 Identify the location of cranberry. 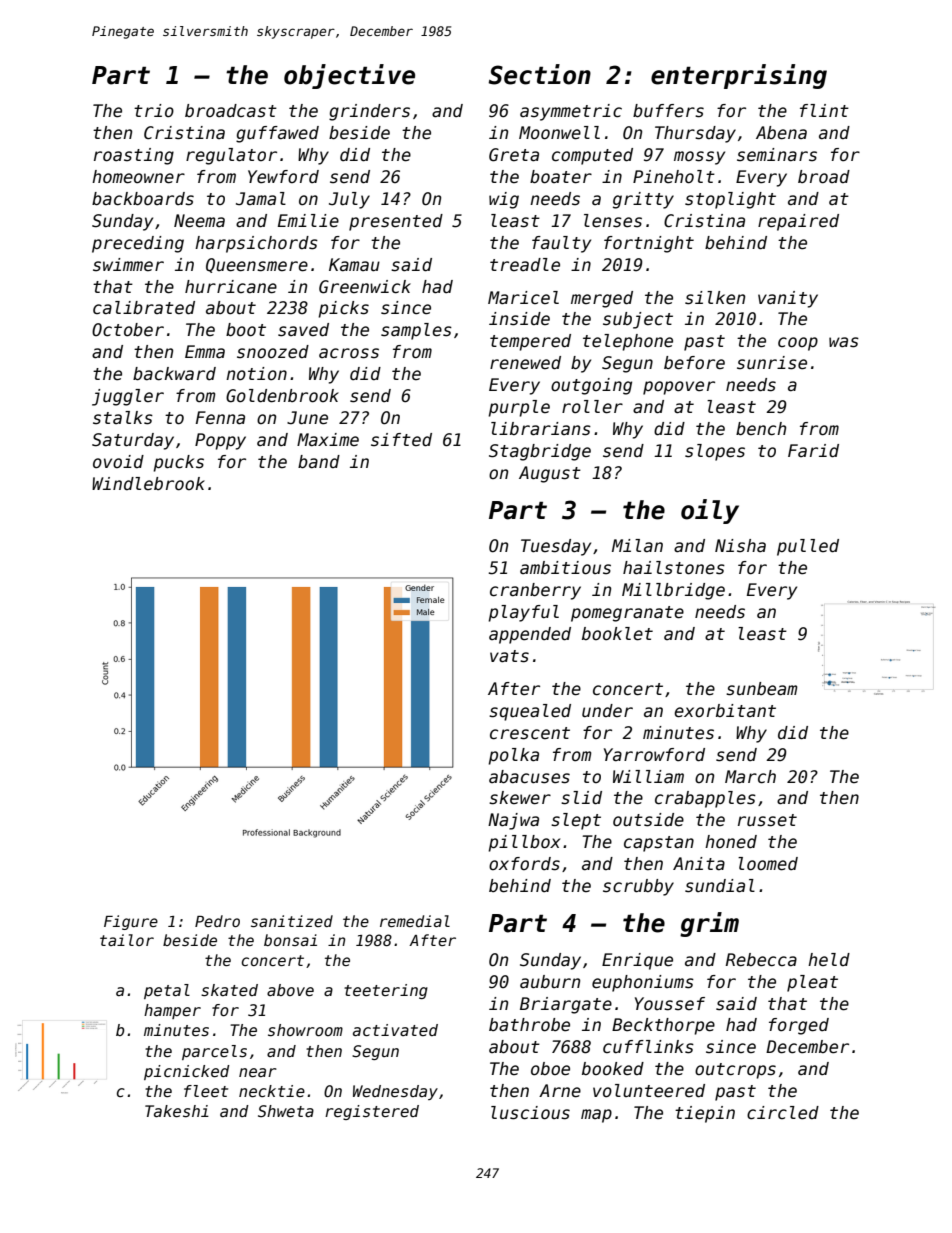
(535, 591).
